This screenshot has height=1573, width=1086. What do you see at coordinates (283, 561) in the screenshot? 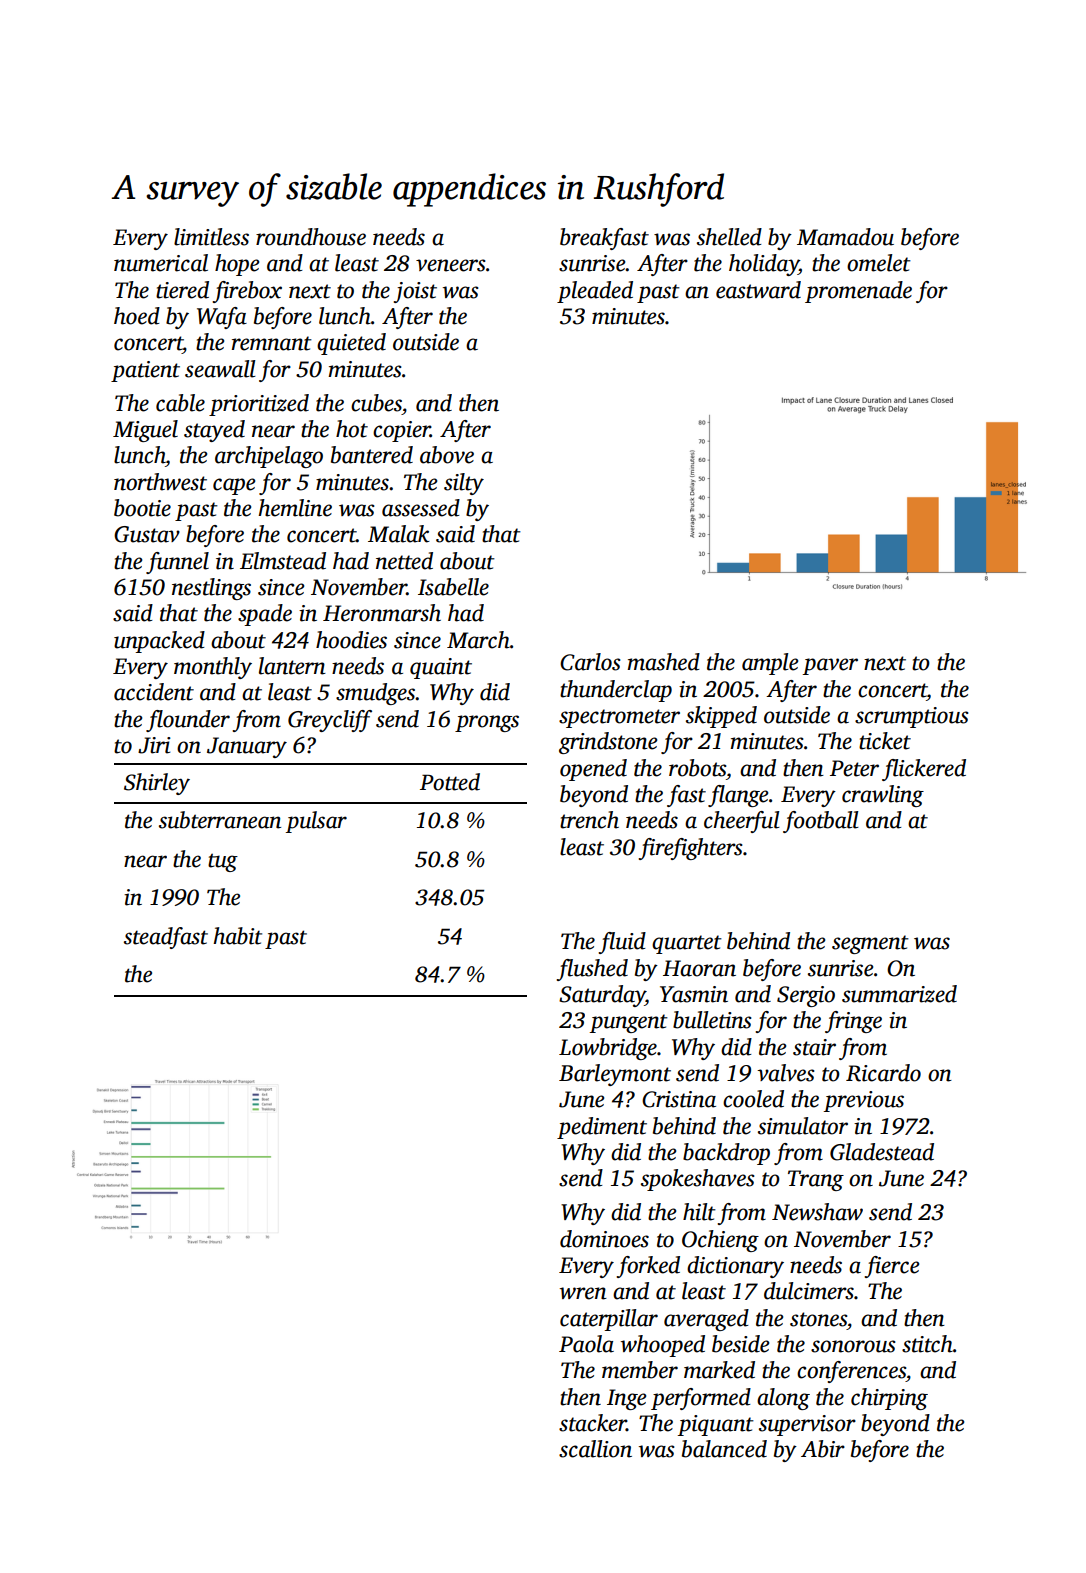
I see `Elmstead` at bounding box center [283, 561].
